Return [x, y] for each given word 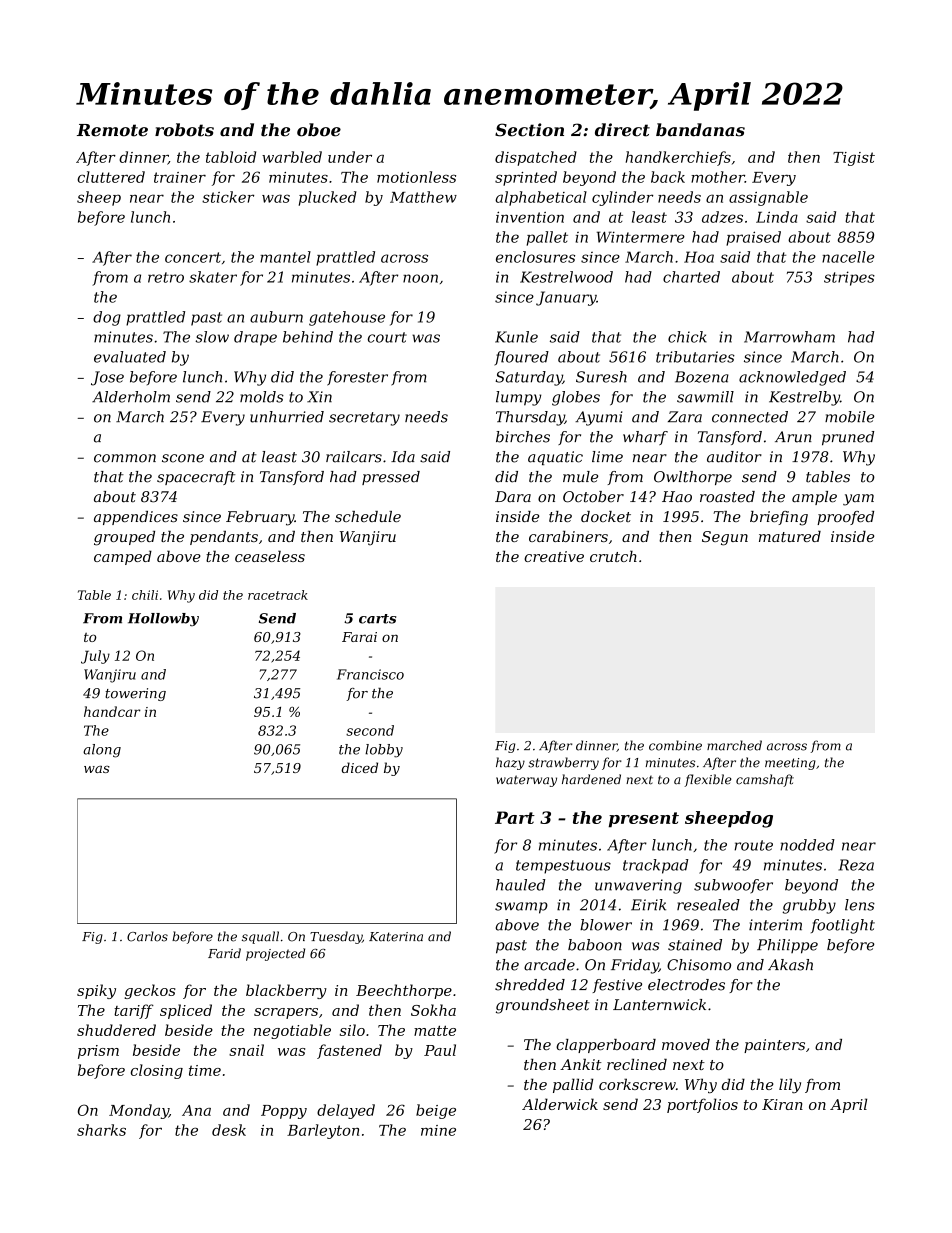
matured [790, 536]
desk [229, 1130]
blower [606, 925]
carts [377, 619]
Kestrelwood [566, 277]
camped [123, 557]
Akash [790, 965]
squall [260, 937]
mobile [849, 417]
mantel [285, 257]
